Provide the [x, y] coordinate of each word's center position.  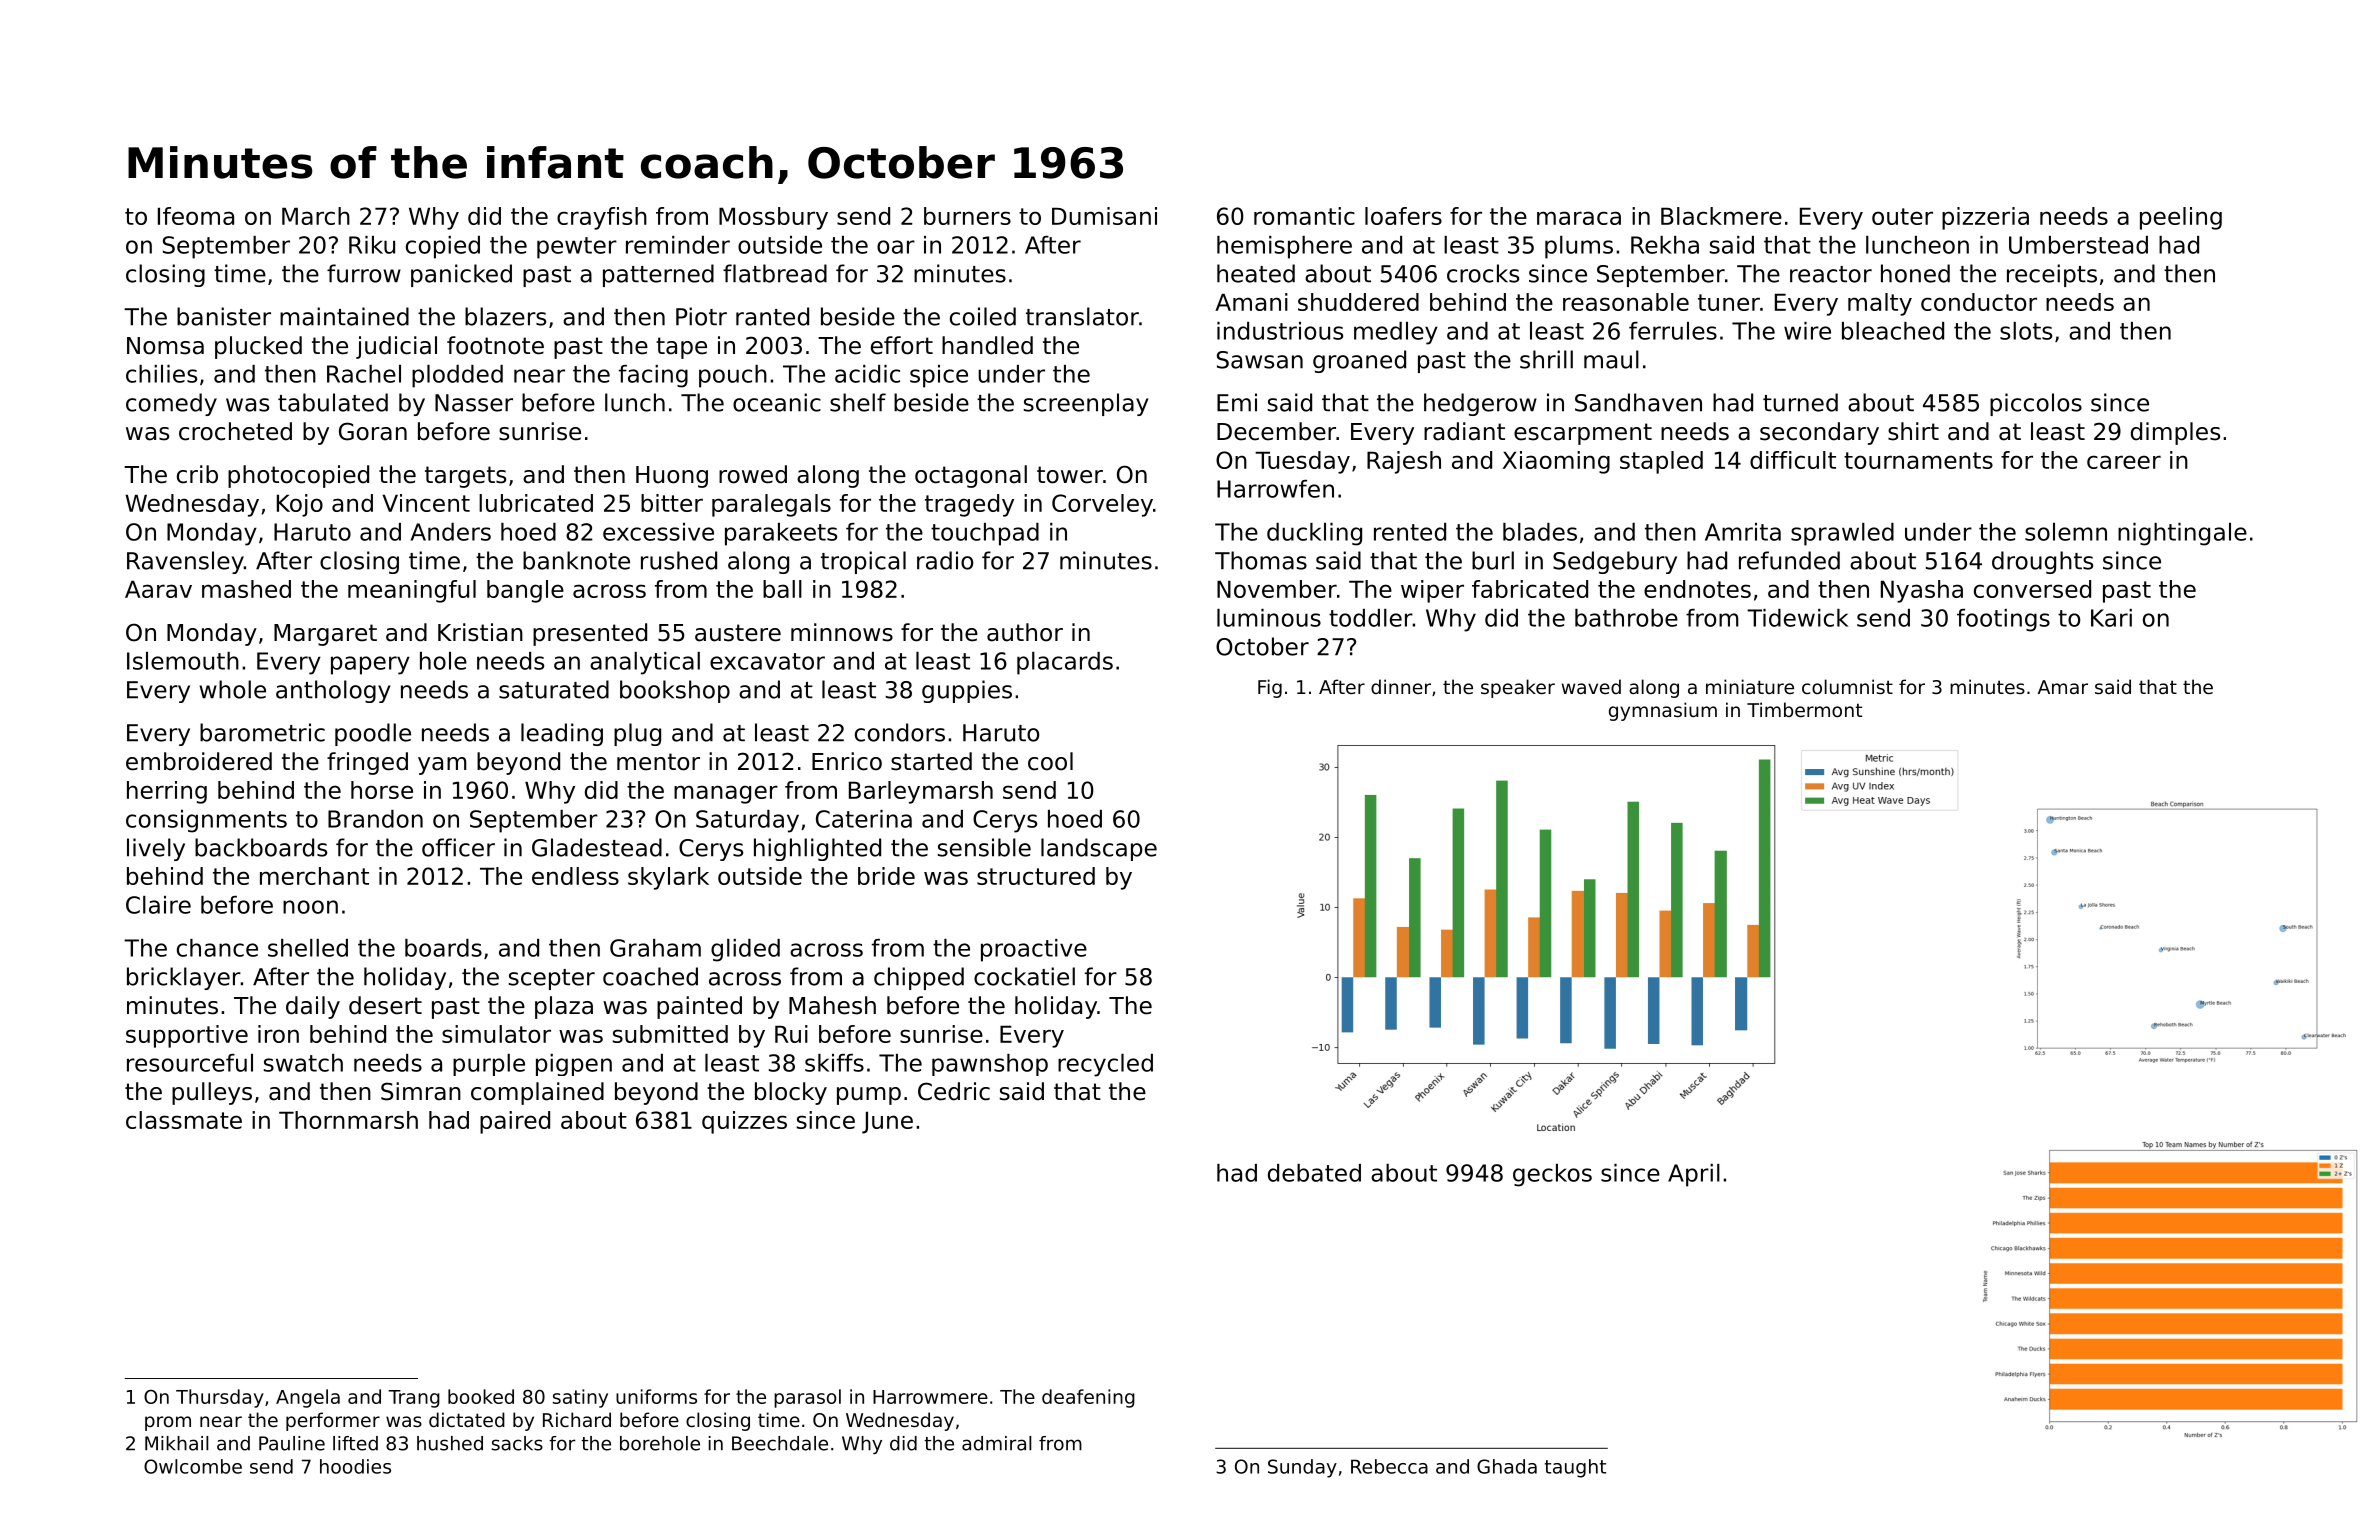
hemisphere [1284, 247]
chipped [919, 978]
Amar [2063, 687]
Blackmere [1721, 216]
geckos [1552, 1175]
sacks [517, 1443]
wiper [1432, 591]
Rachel [364, 374]
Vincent [426, 503]
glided [745, 950]
